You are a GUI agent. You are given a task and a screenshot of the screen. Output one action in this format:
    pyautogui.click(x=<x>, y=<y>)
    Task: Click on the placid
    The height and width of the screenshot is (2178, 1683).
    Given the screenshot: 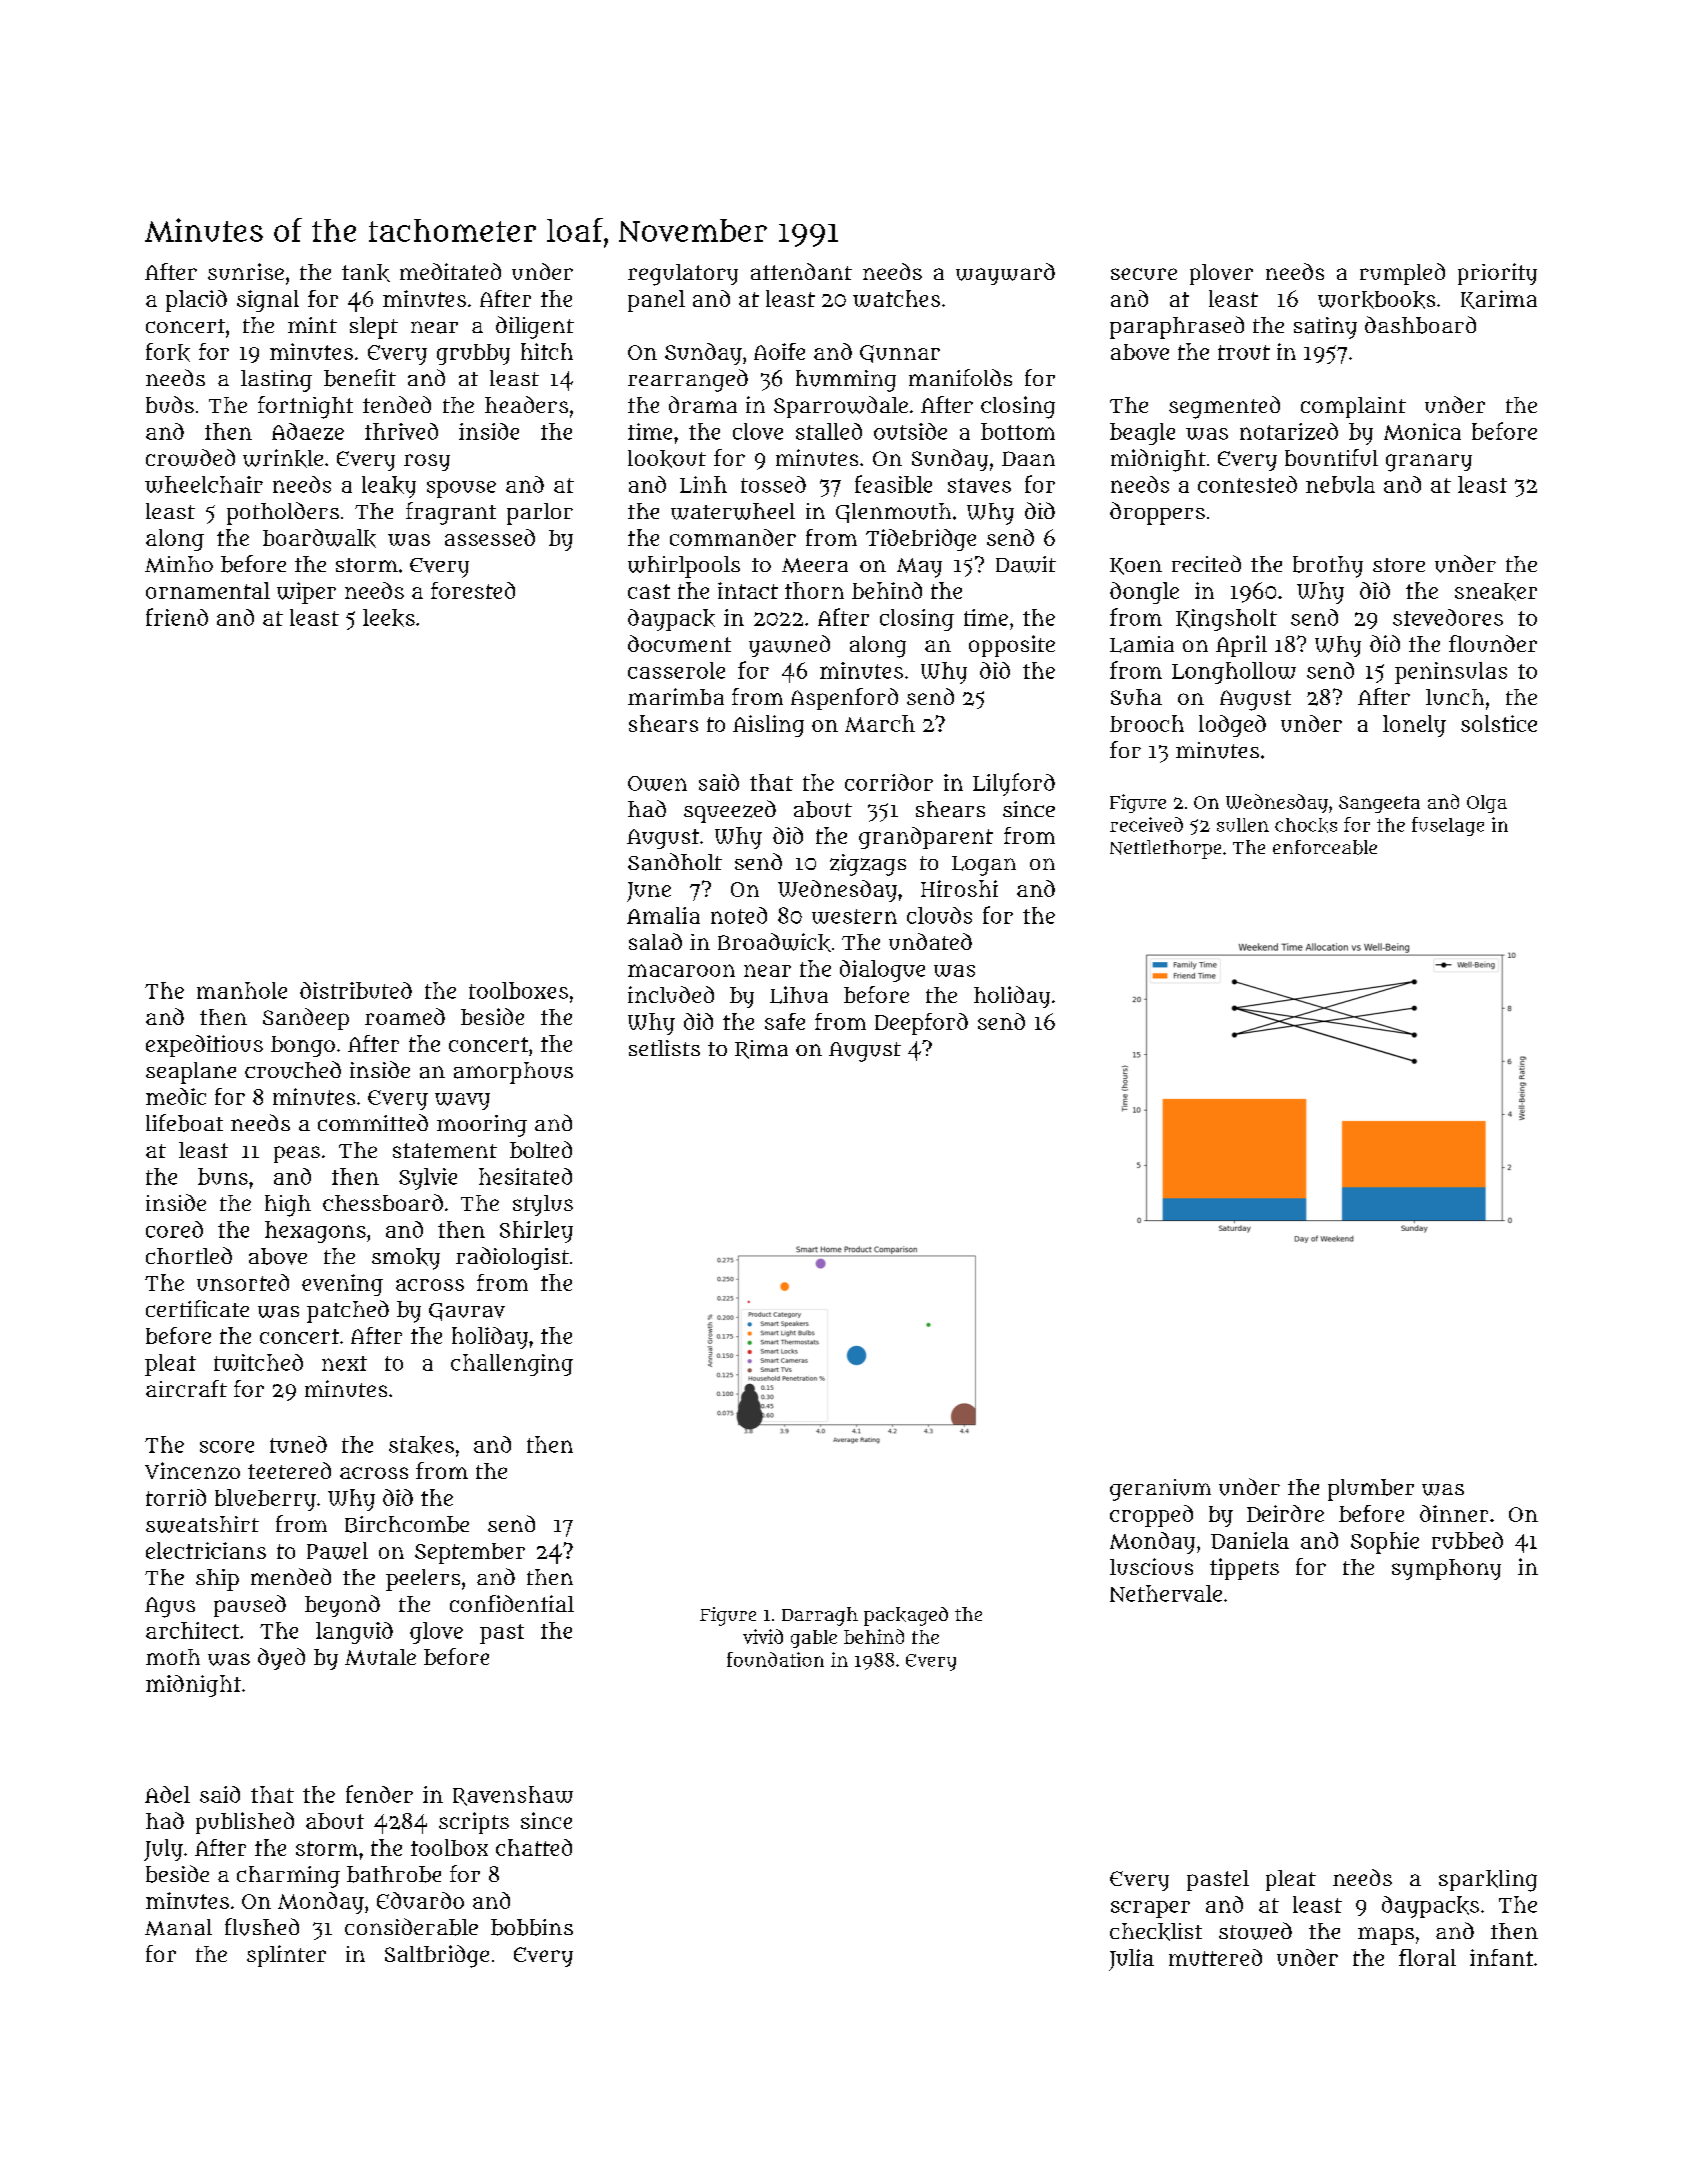 What is the action you would take?
    pyautogui.click(x=196, y=301)
